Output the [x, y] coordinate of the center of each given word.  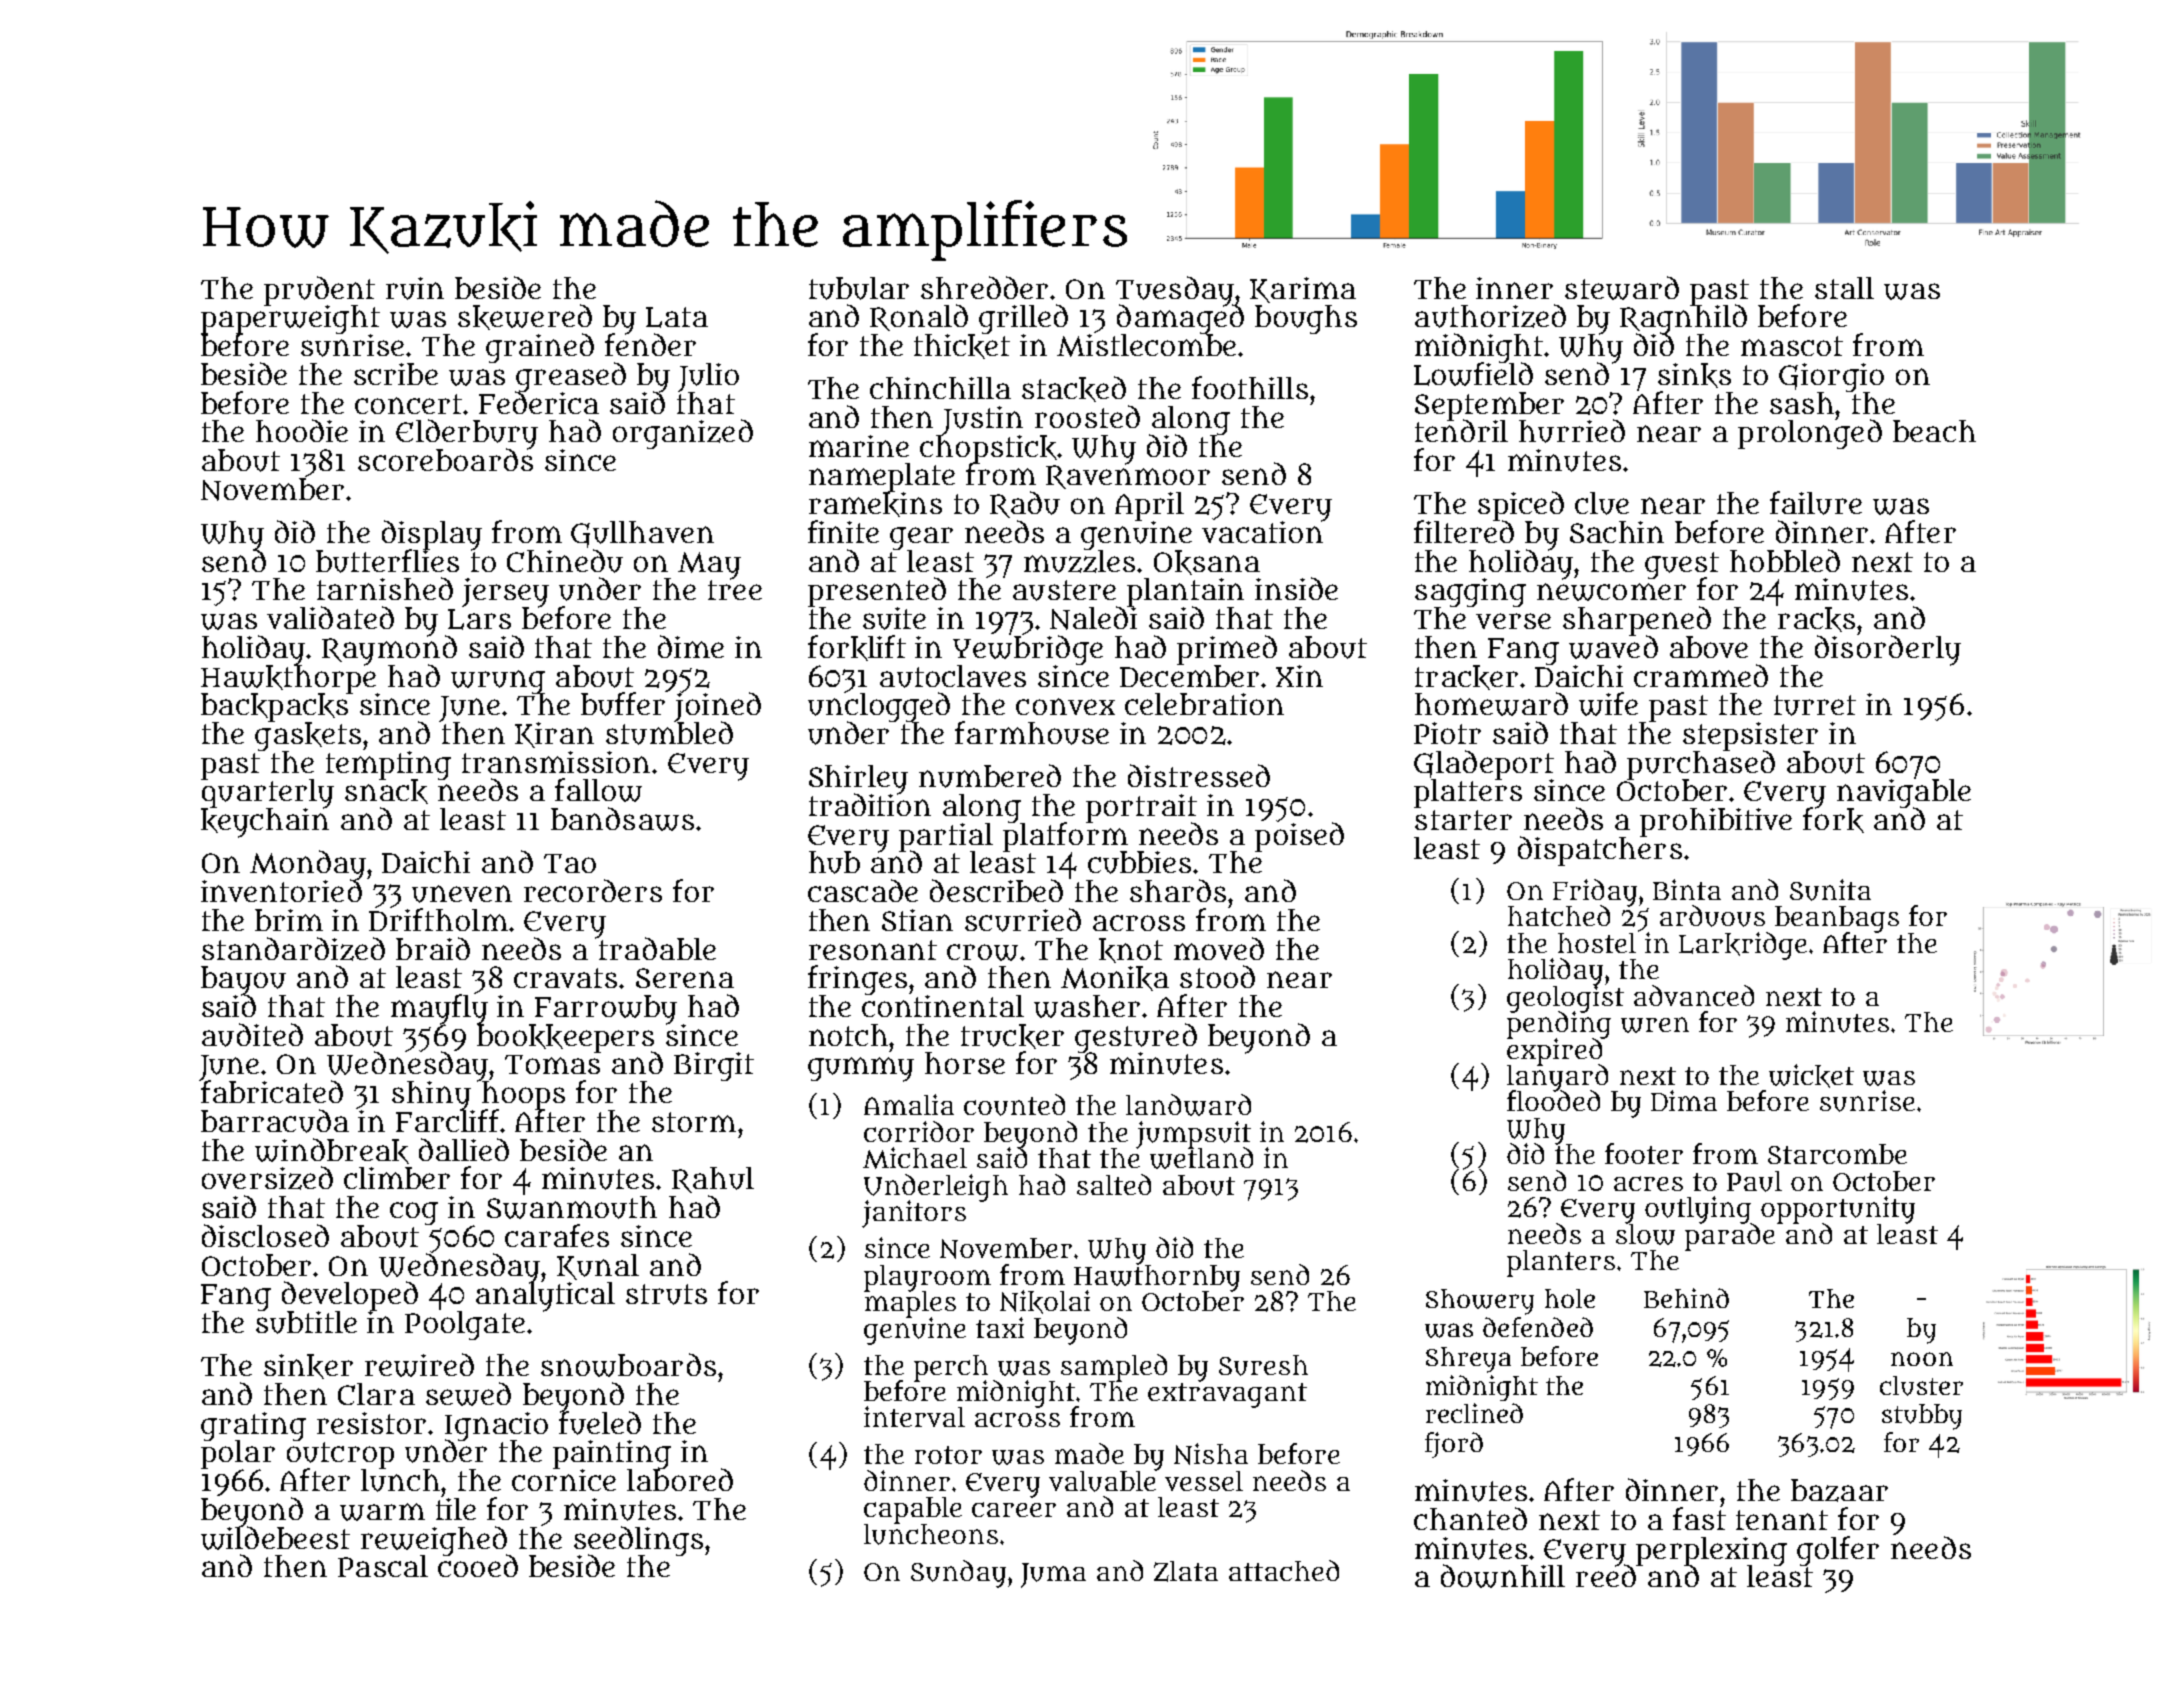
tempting [388, 765]
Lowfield [1473, 374]
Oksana [1207, 562]
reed [1607, 1576]
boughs [1306, 319]
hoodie [302, 430]
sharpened [1637, 620]
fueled [600, 1423]
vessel [1204, 1481]
